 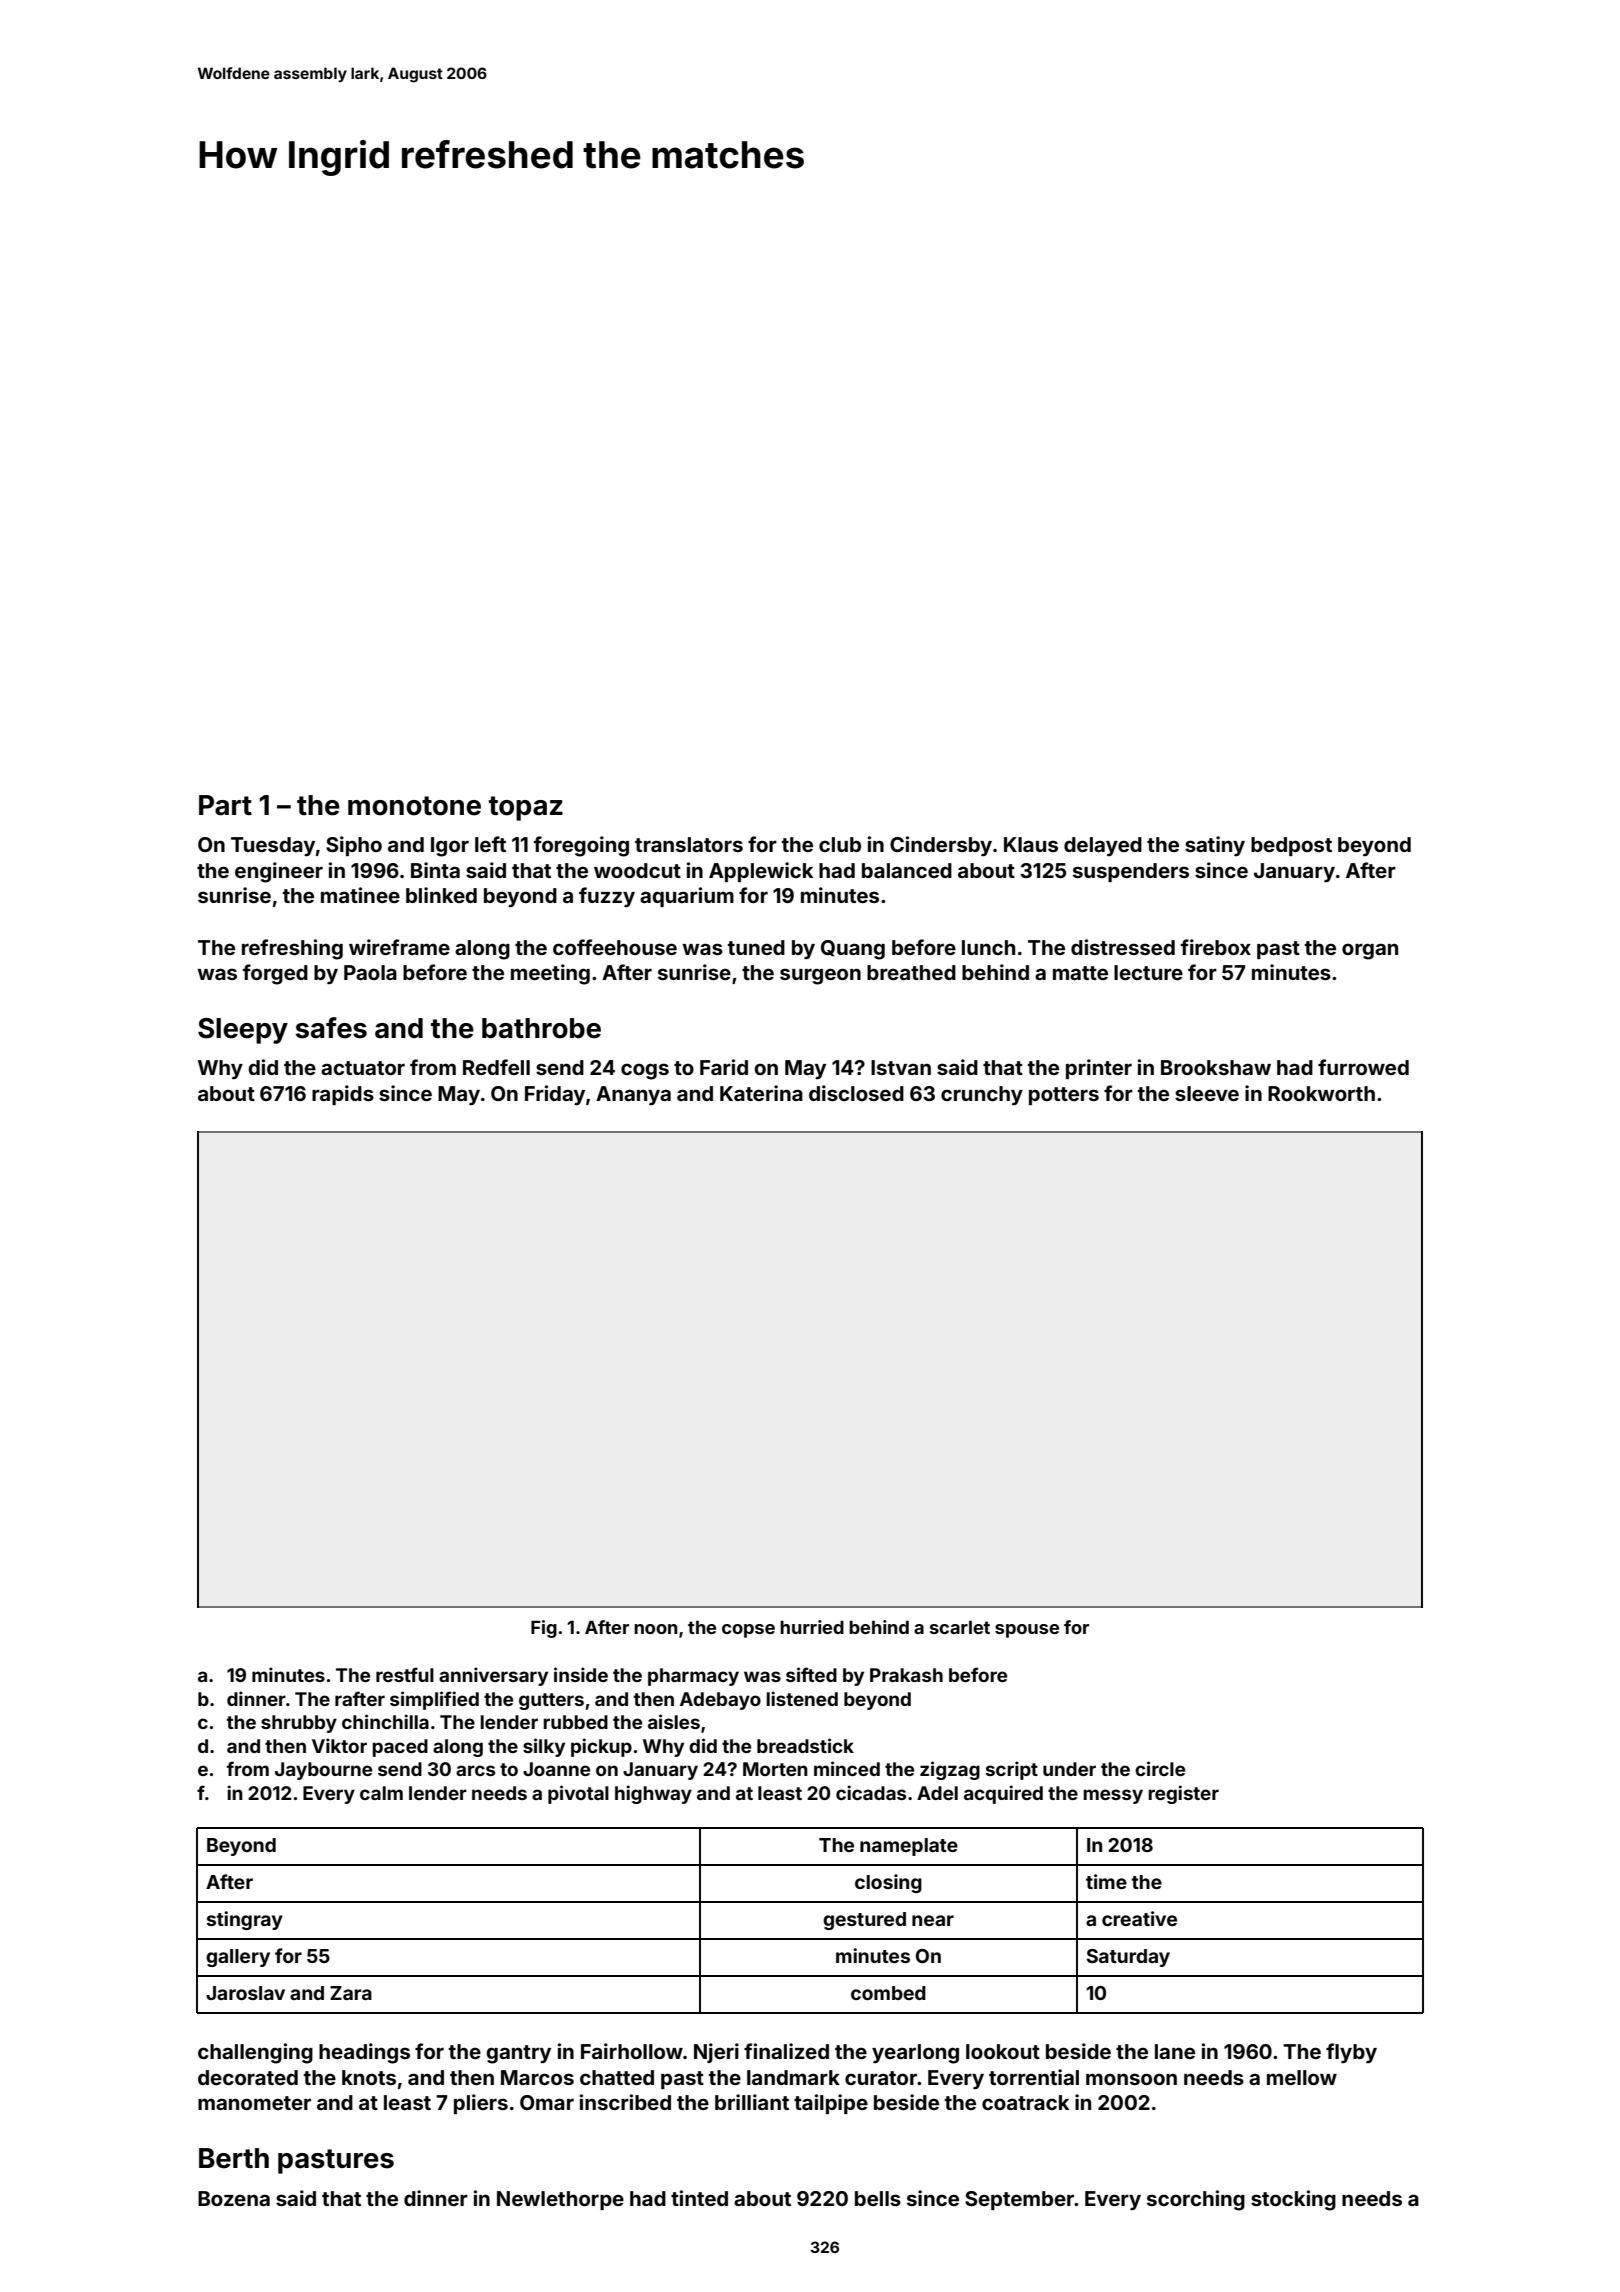 What do you see at coordinates (1370, 951) in the screenshot?
I see `organ` at bounding box center [1370, 951].
